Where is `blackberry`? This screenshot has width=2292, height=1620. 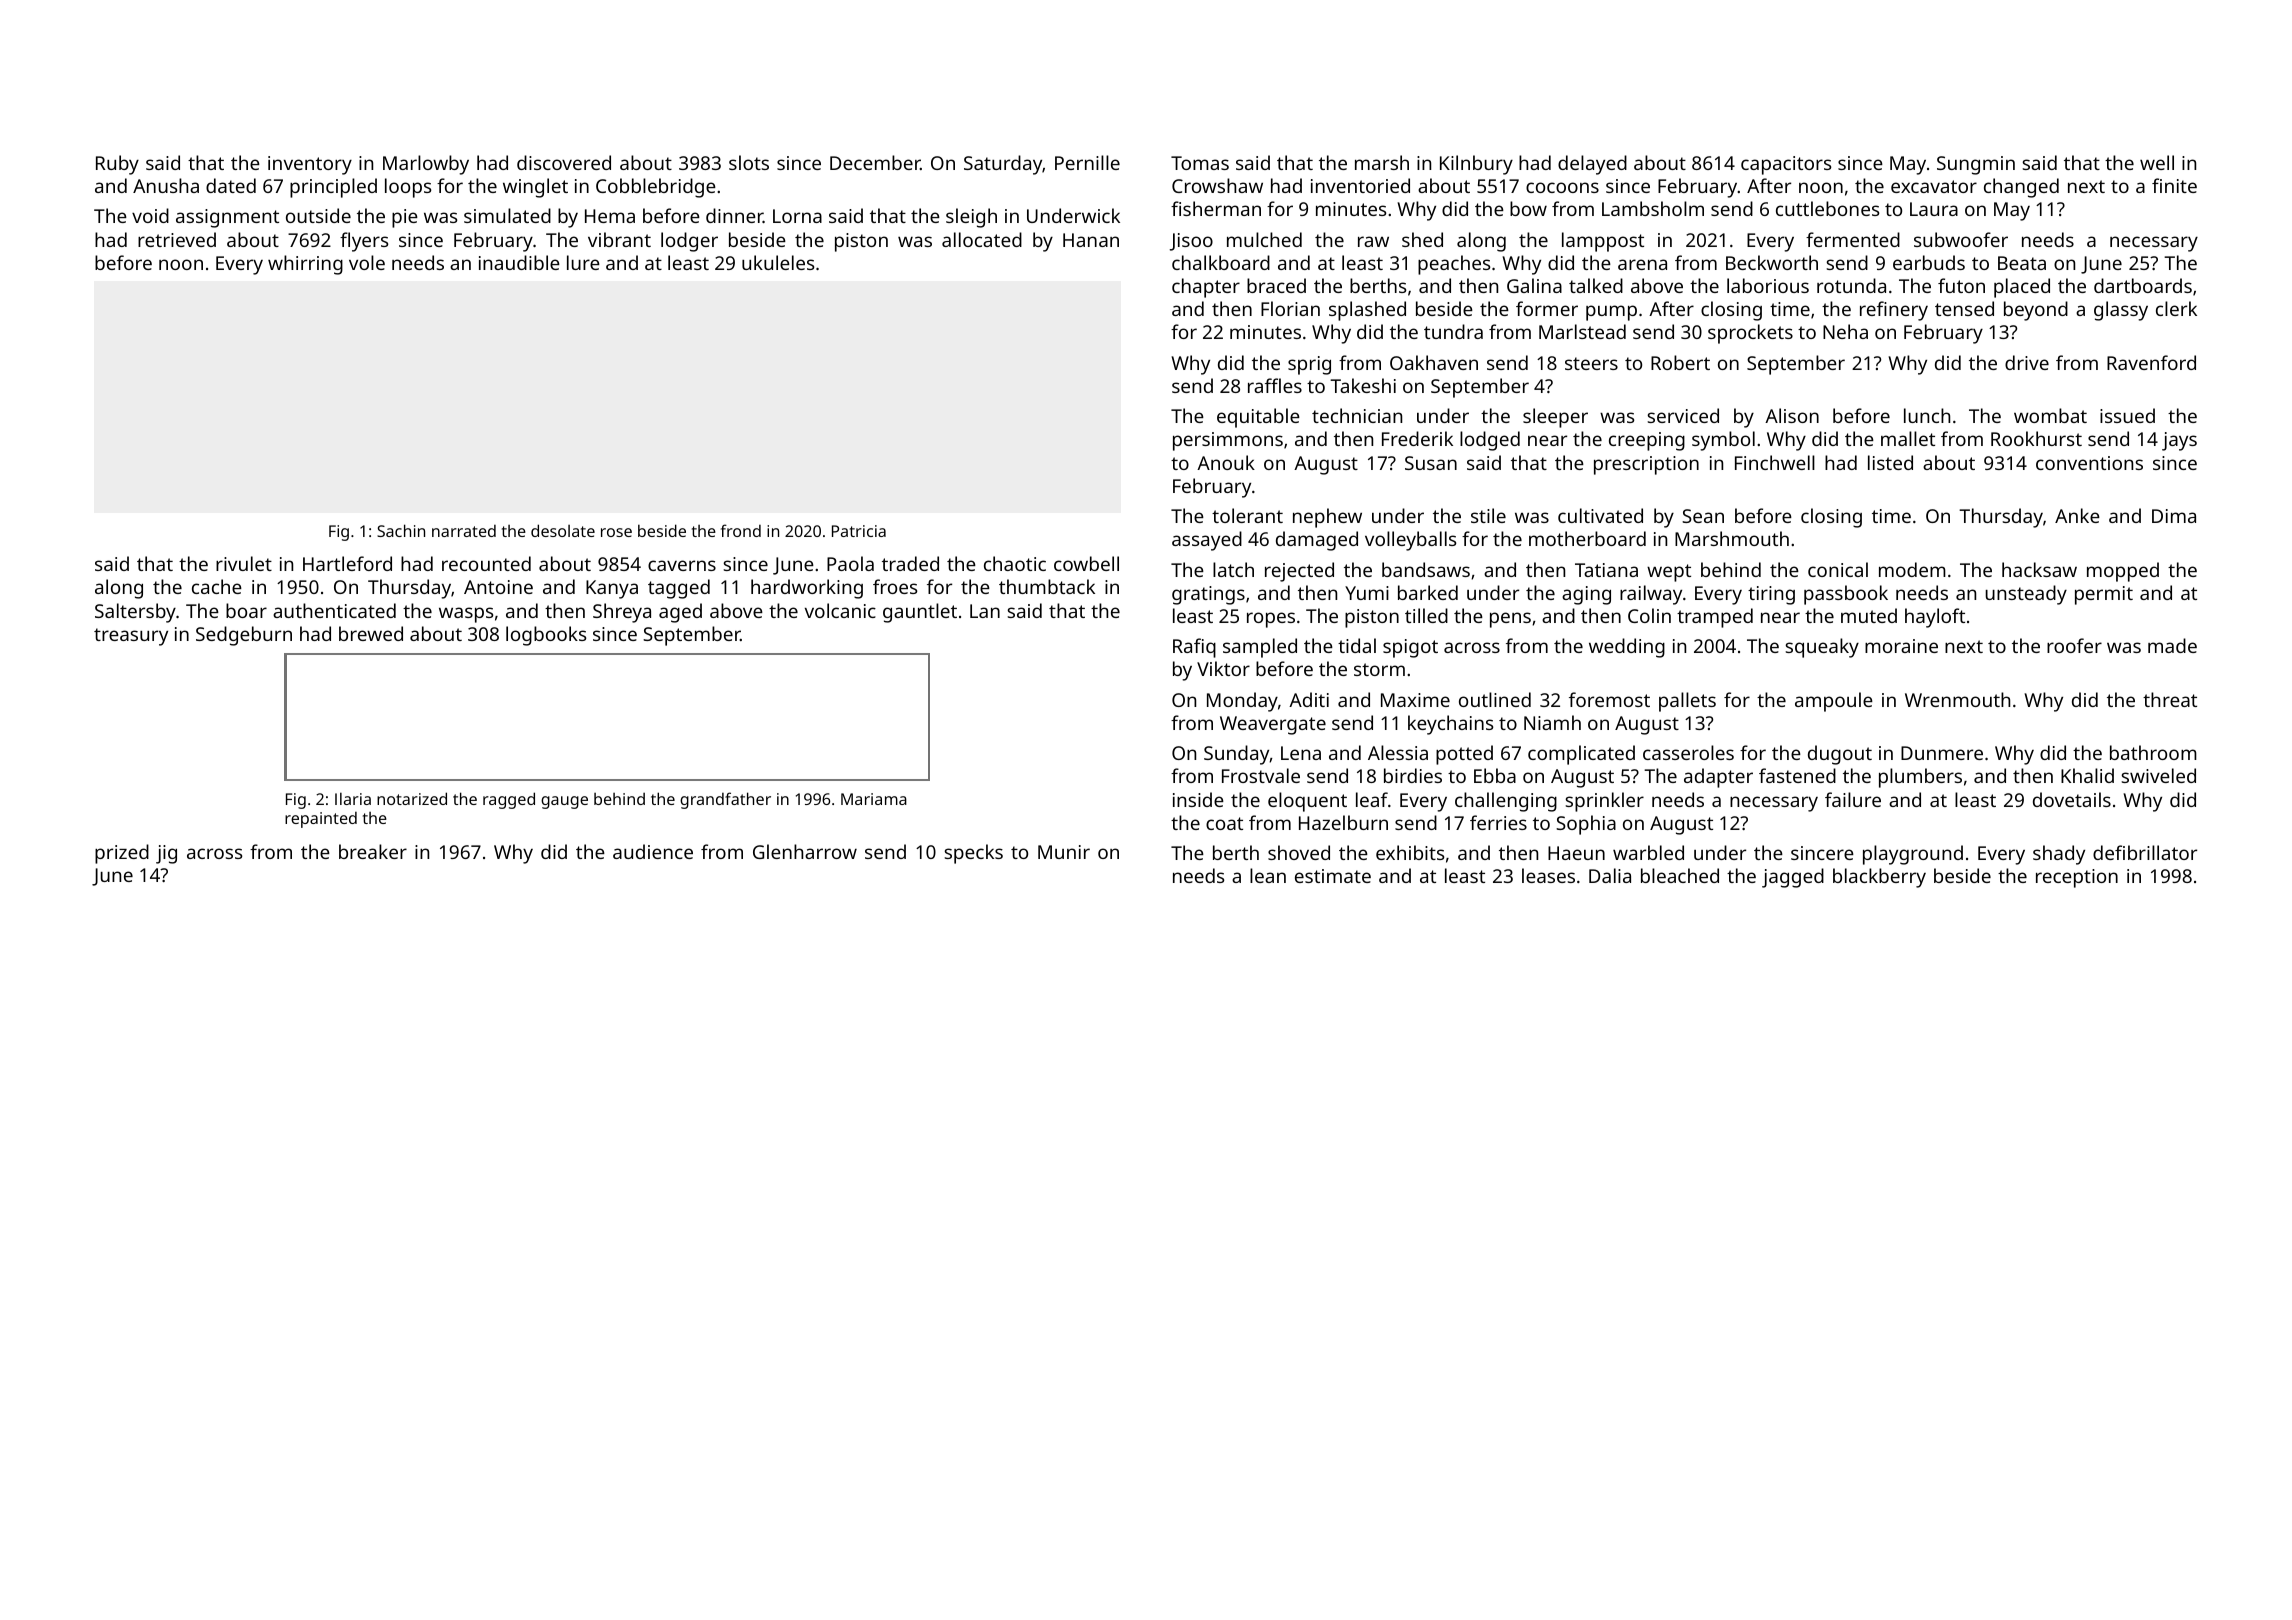
blackberry is located at coordinates (1879, 878).
